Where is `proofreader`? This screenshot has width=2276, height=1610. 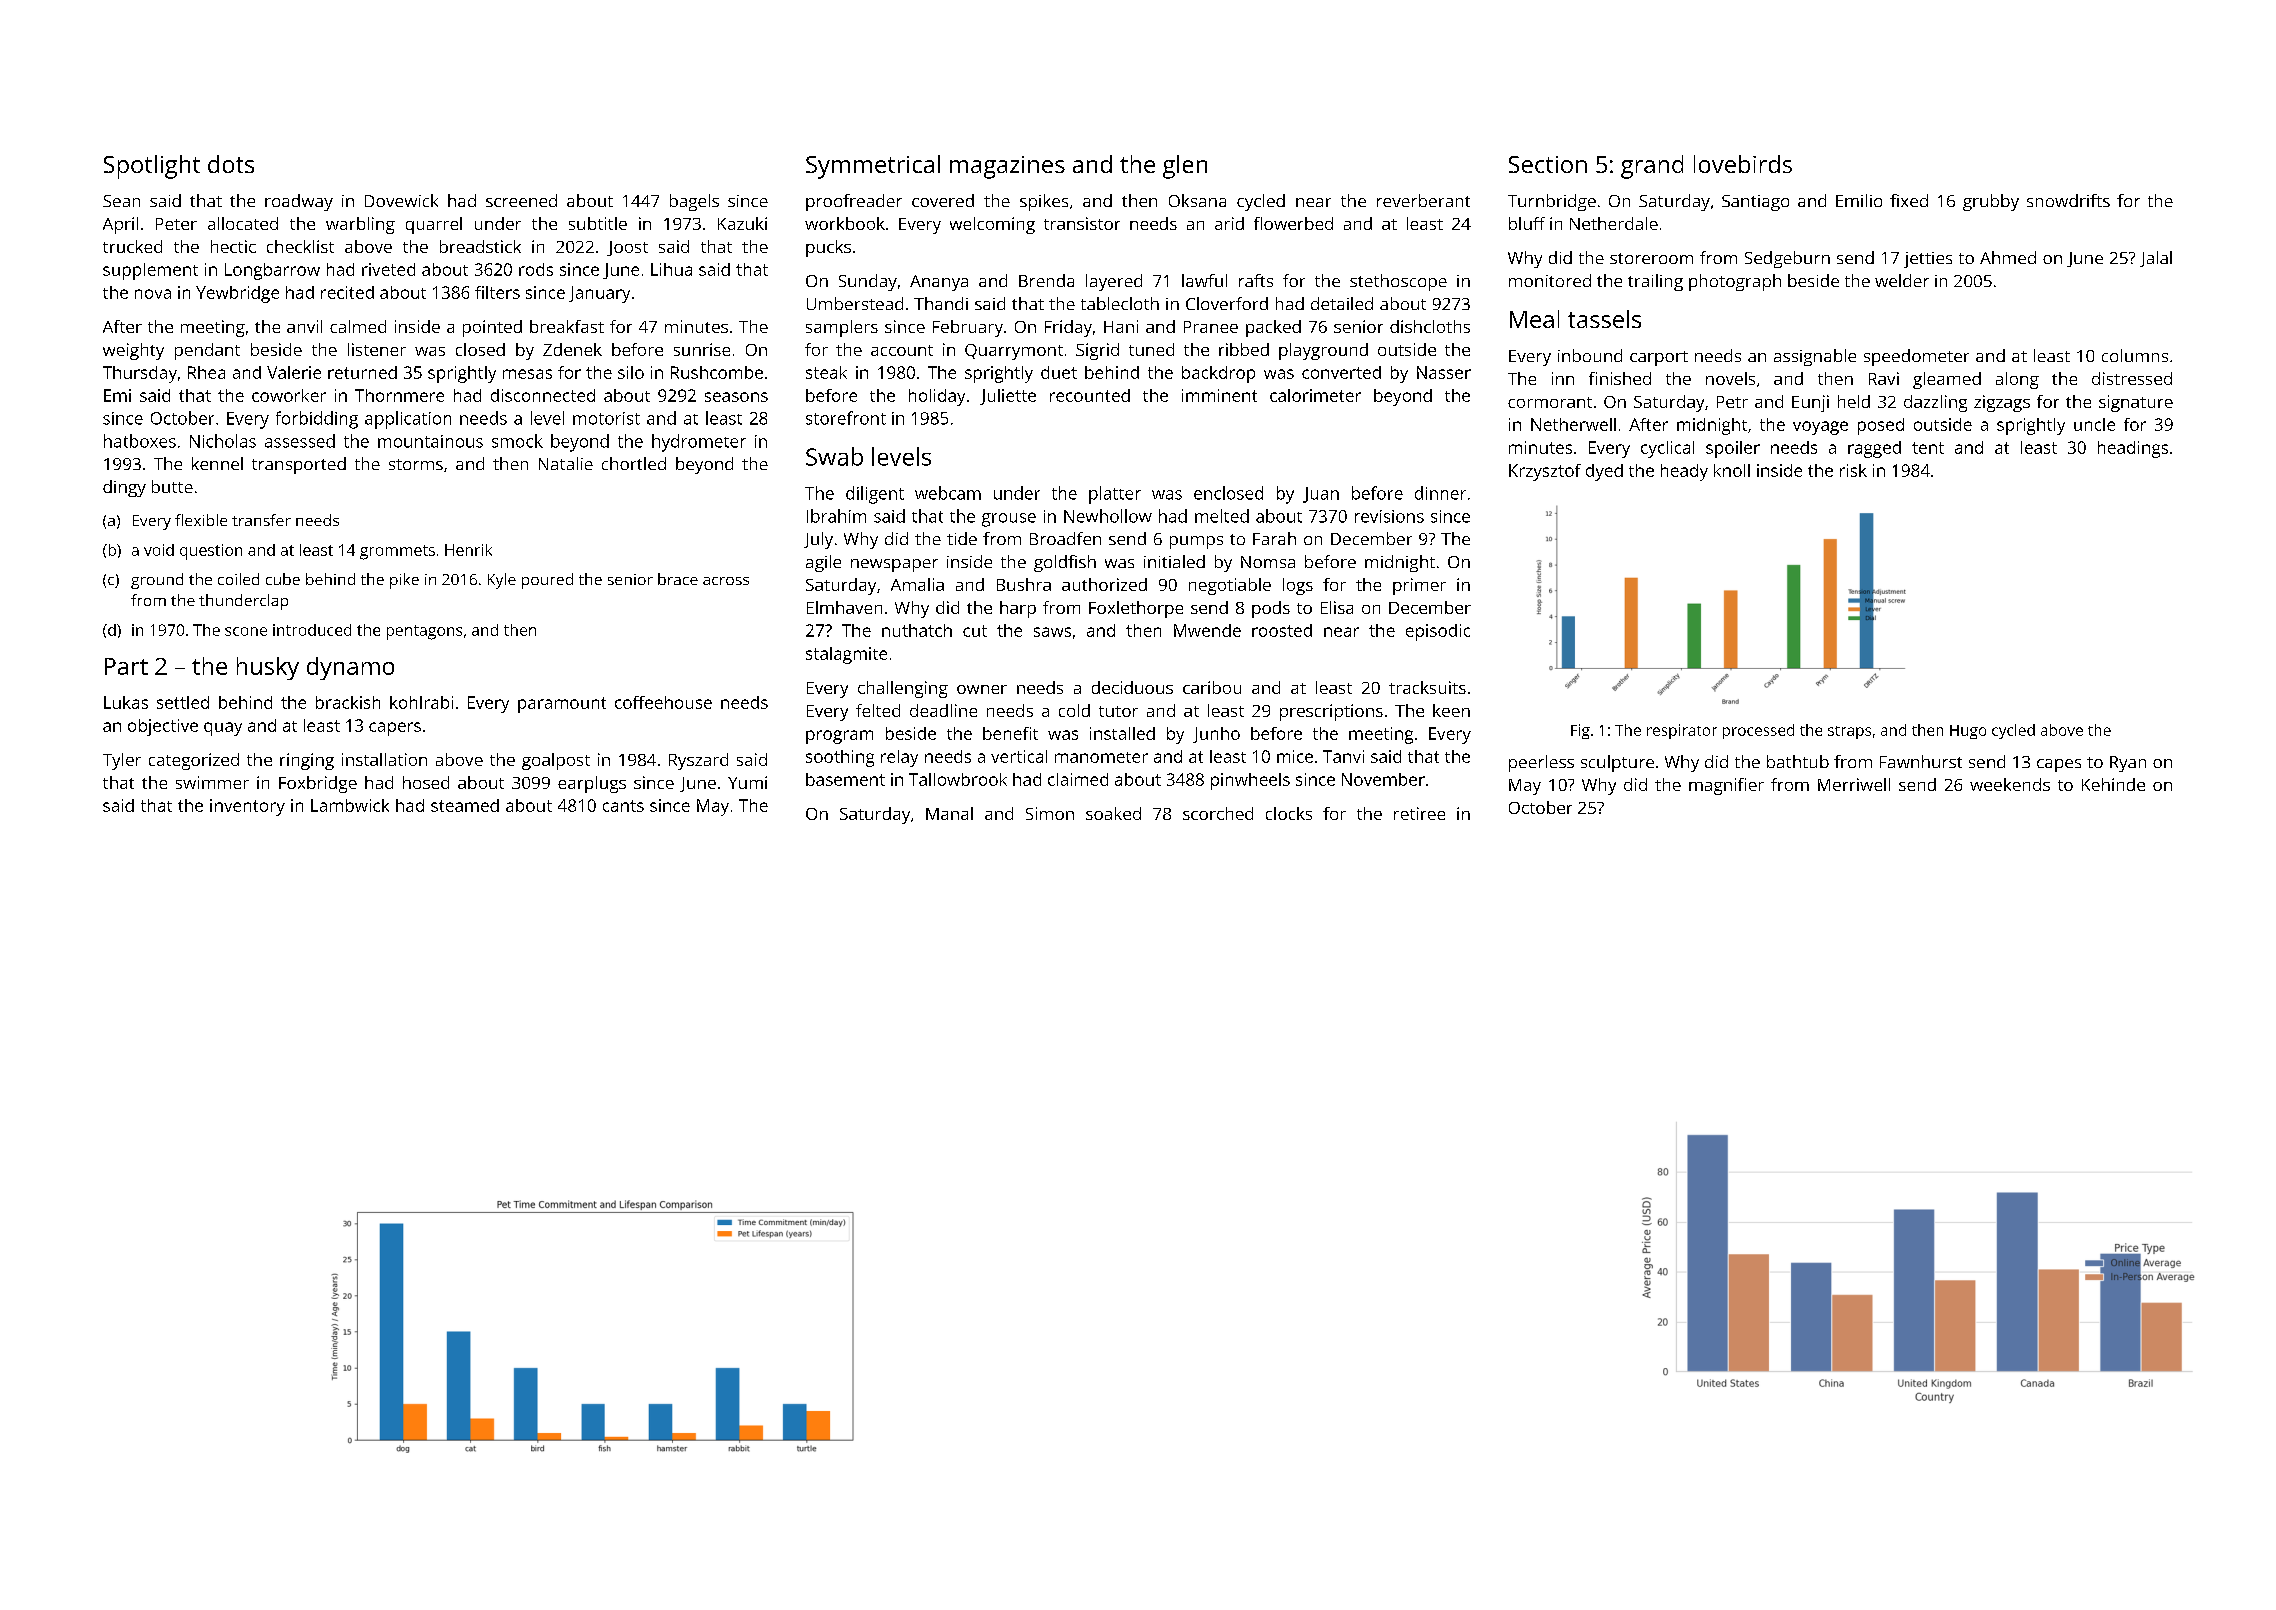
proofreader is located at coordinates (854, 202).
